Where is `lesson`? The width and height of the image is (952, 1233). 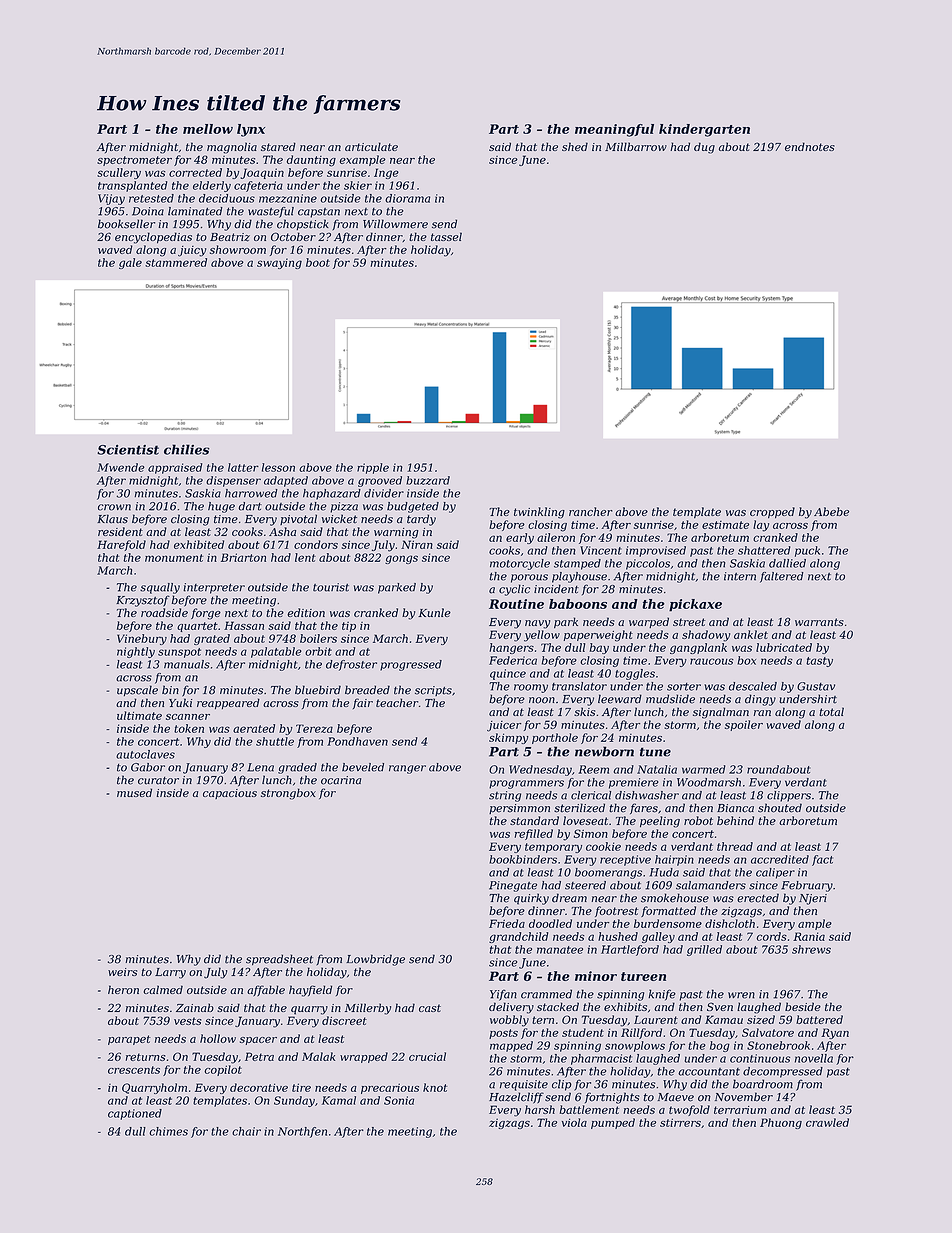
lesson is located at coordinates (278, 467).
